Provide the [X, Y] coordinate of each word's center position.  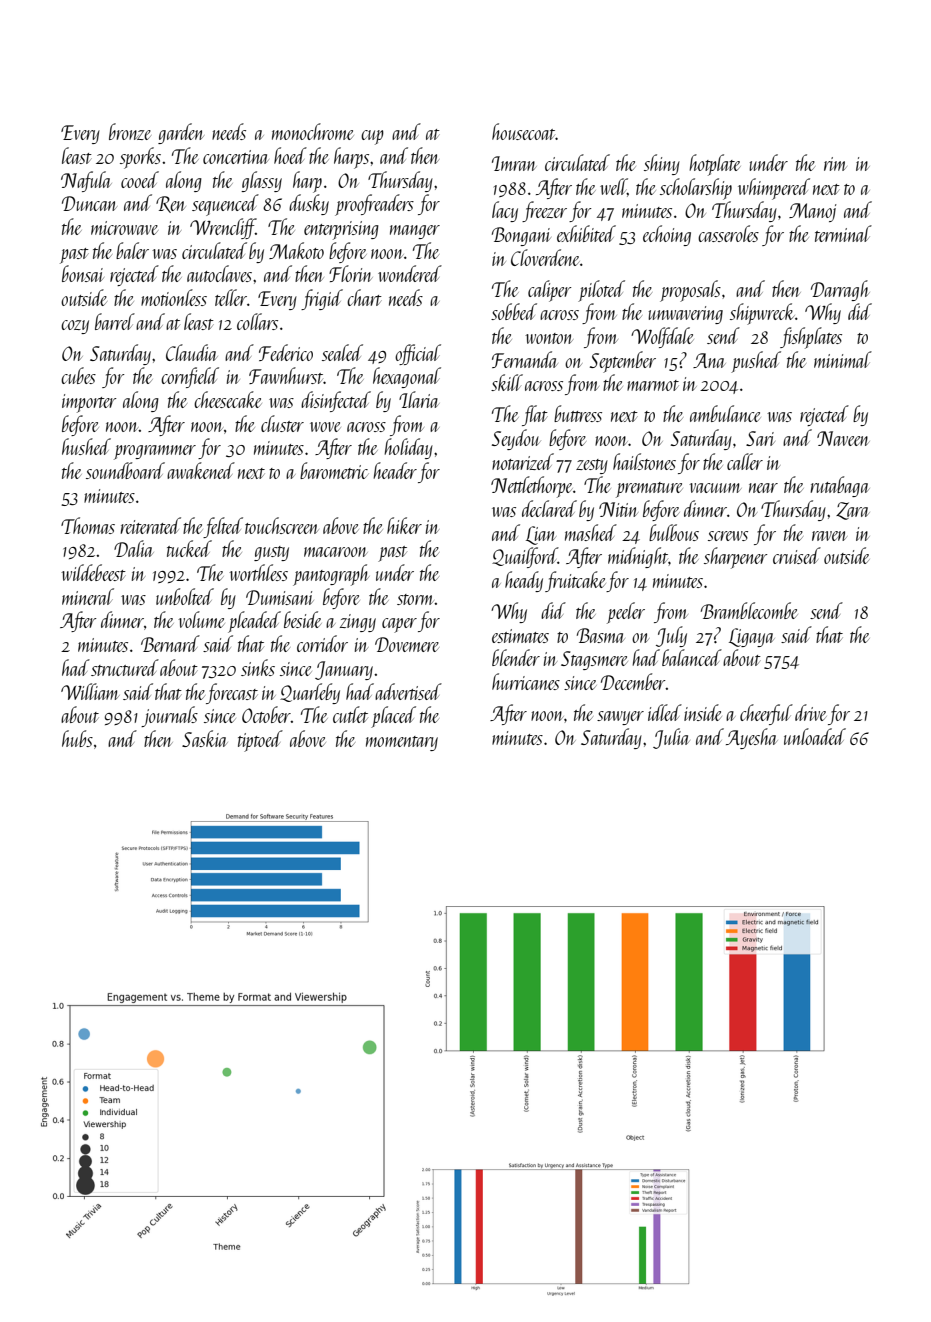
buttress [578, 413]
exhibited [586, 233]
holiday [408, 448]
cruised [797, 555]
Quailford [525, 557]
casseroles [728, 233]
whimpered [774, 189]
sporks [140, 158]
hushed [86, 446]
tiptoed [260, 741]
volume [201, 619]
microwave [124, 228]
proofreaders [374, 205]
